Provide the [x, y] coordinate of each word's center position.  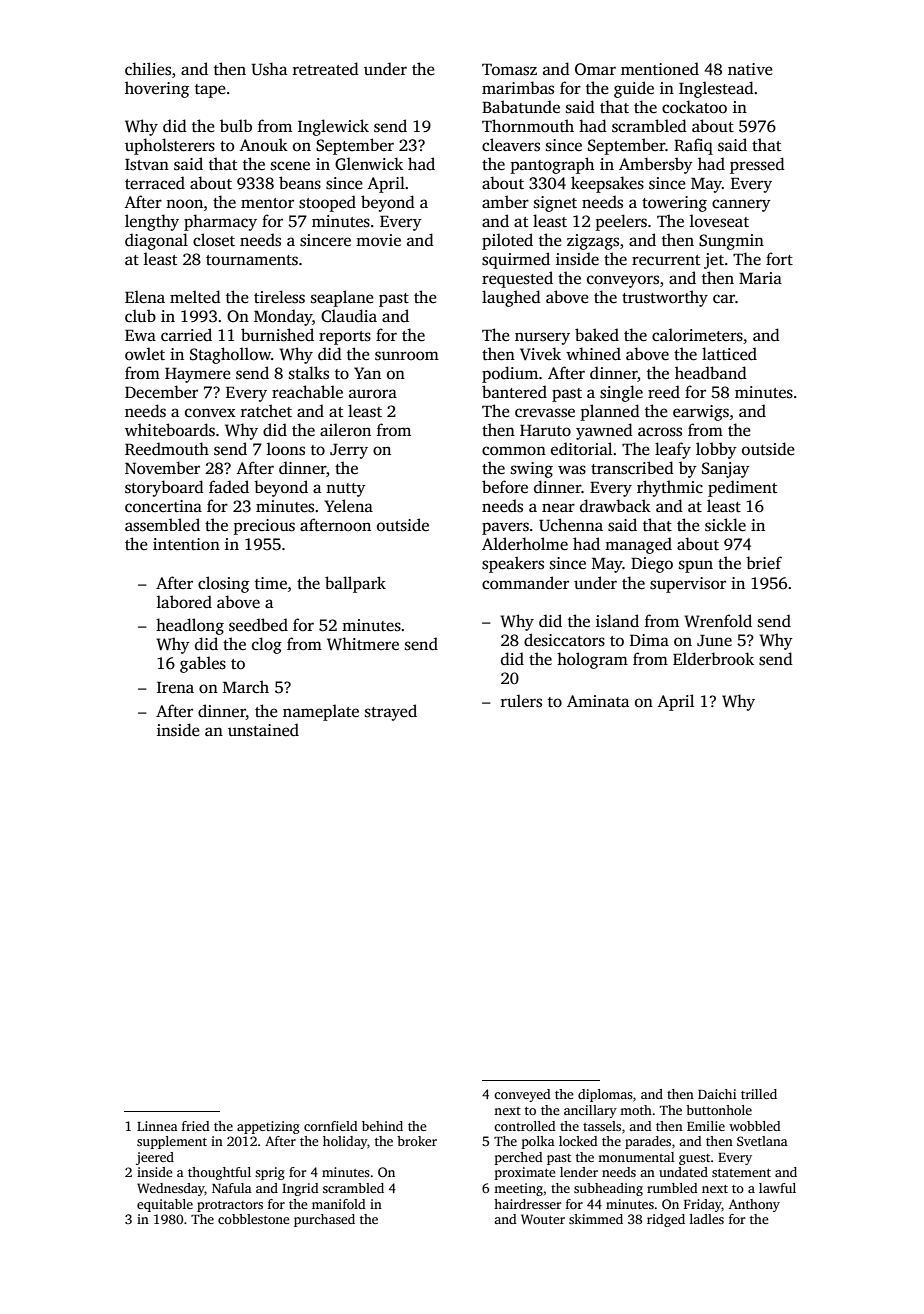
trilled [759, 1094]
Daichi [717, 1094]
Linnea [157, 1126]
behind [382, 1126]
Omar [595, 69]
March [246, 687]
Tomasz [509, 69]
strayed [391, 712]
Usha [269, 69]
